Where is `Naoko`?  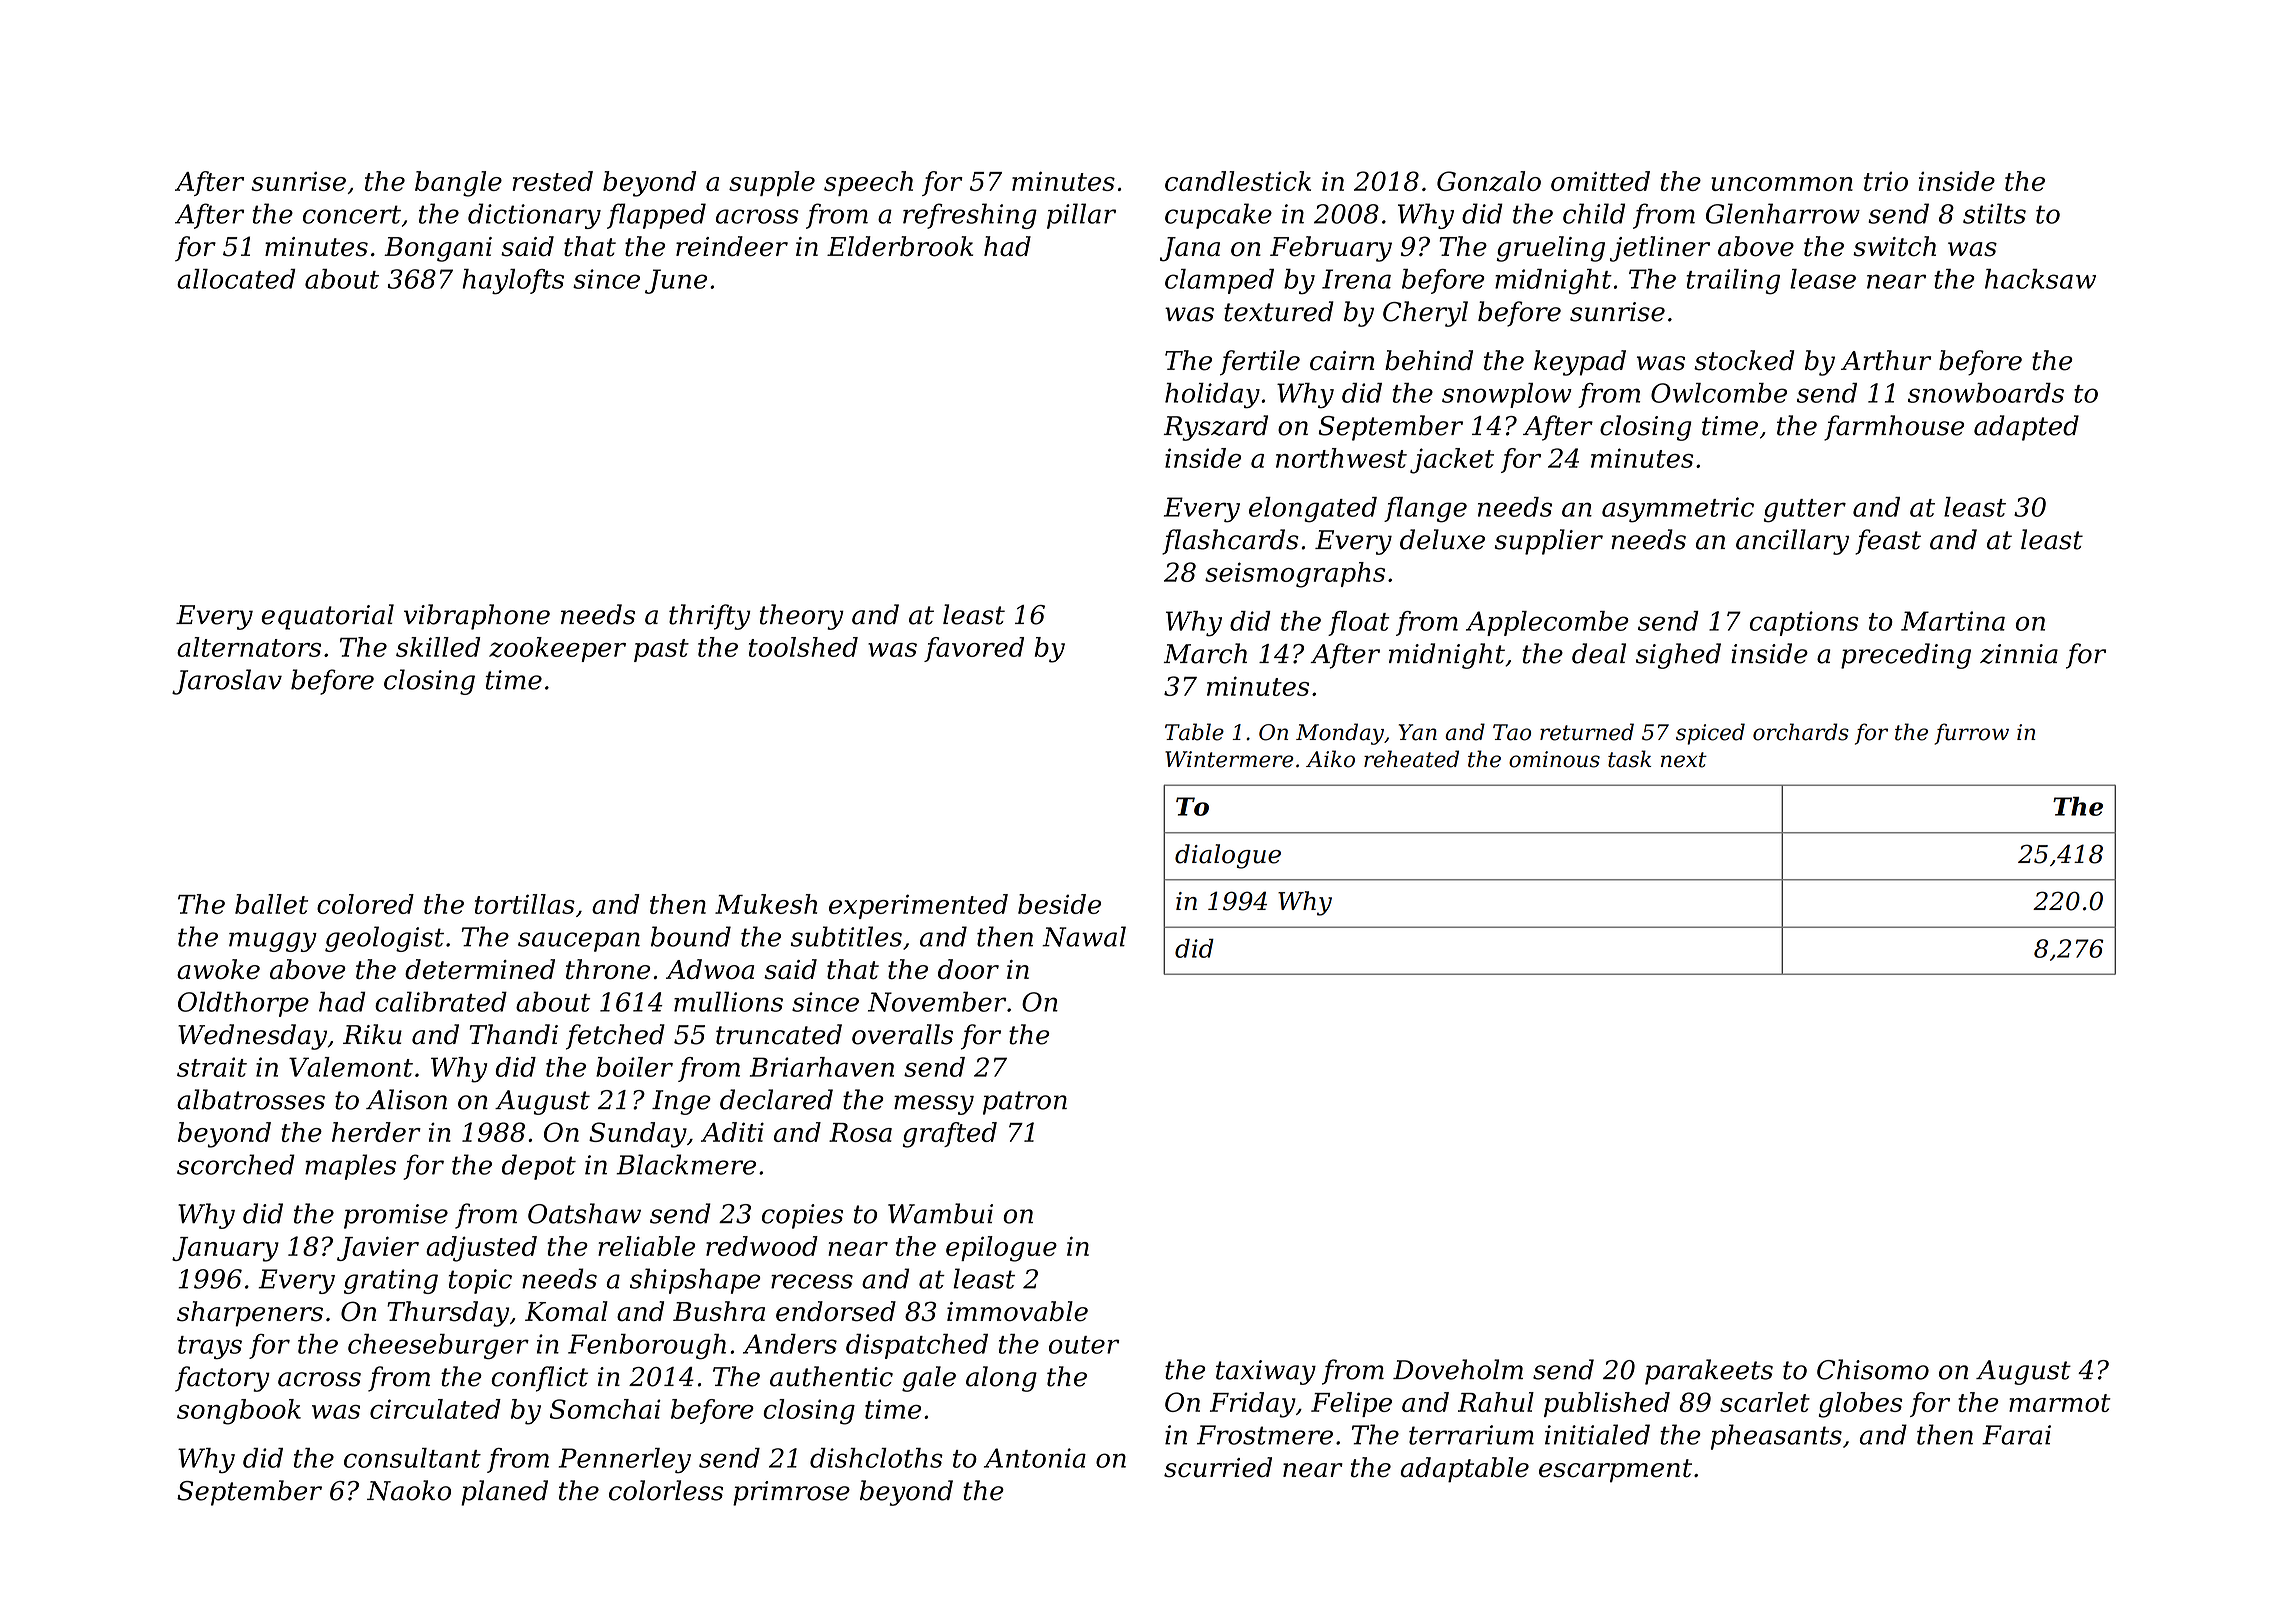
Naoko is located at coordinates (409, 1490).
